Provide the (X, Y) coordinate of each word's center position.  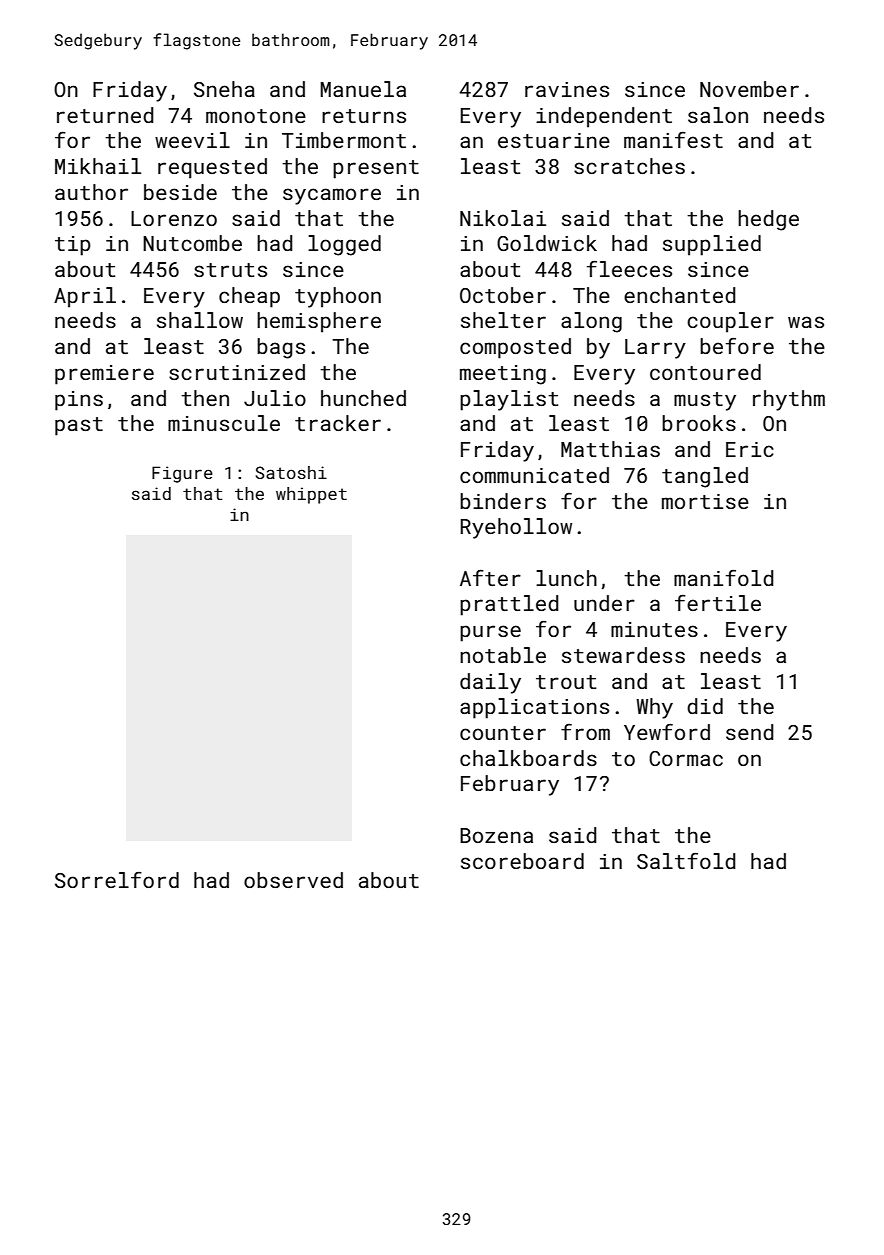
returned (105, 115)
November (749, 89)
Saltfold (686, 860)
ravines (567, 89)
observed (293, 880)
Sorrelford (117, 880)
